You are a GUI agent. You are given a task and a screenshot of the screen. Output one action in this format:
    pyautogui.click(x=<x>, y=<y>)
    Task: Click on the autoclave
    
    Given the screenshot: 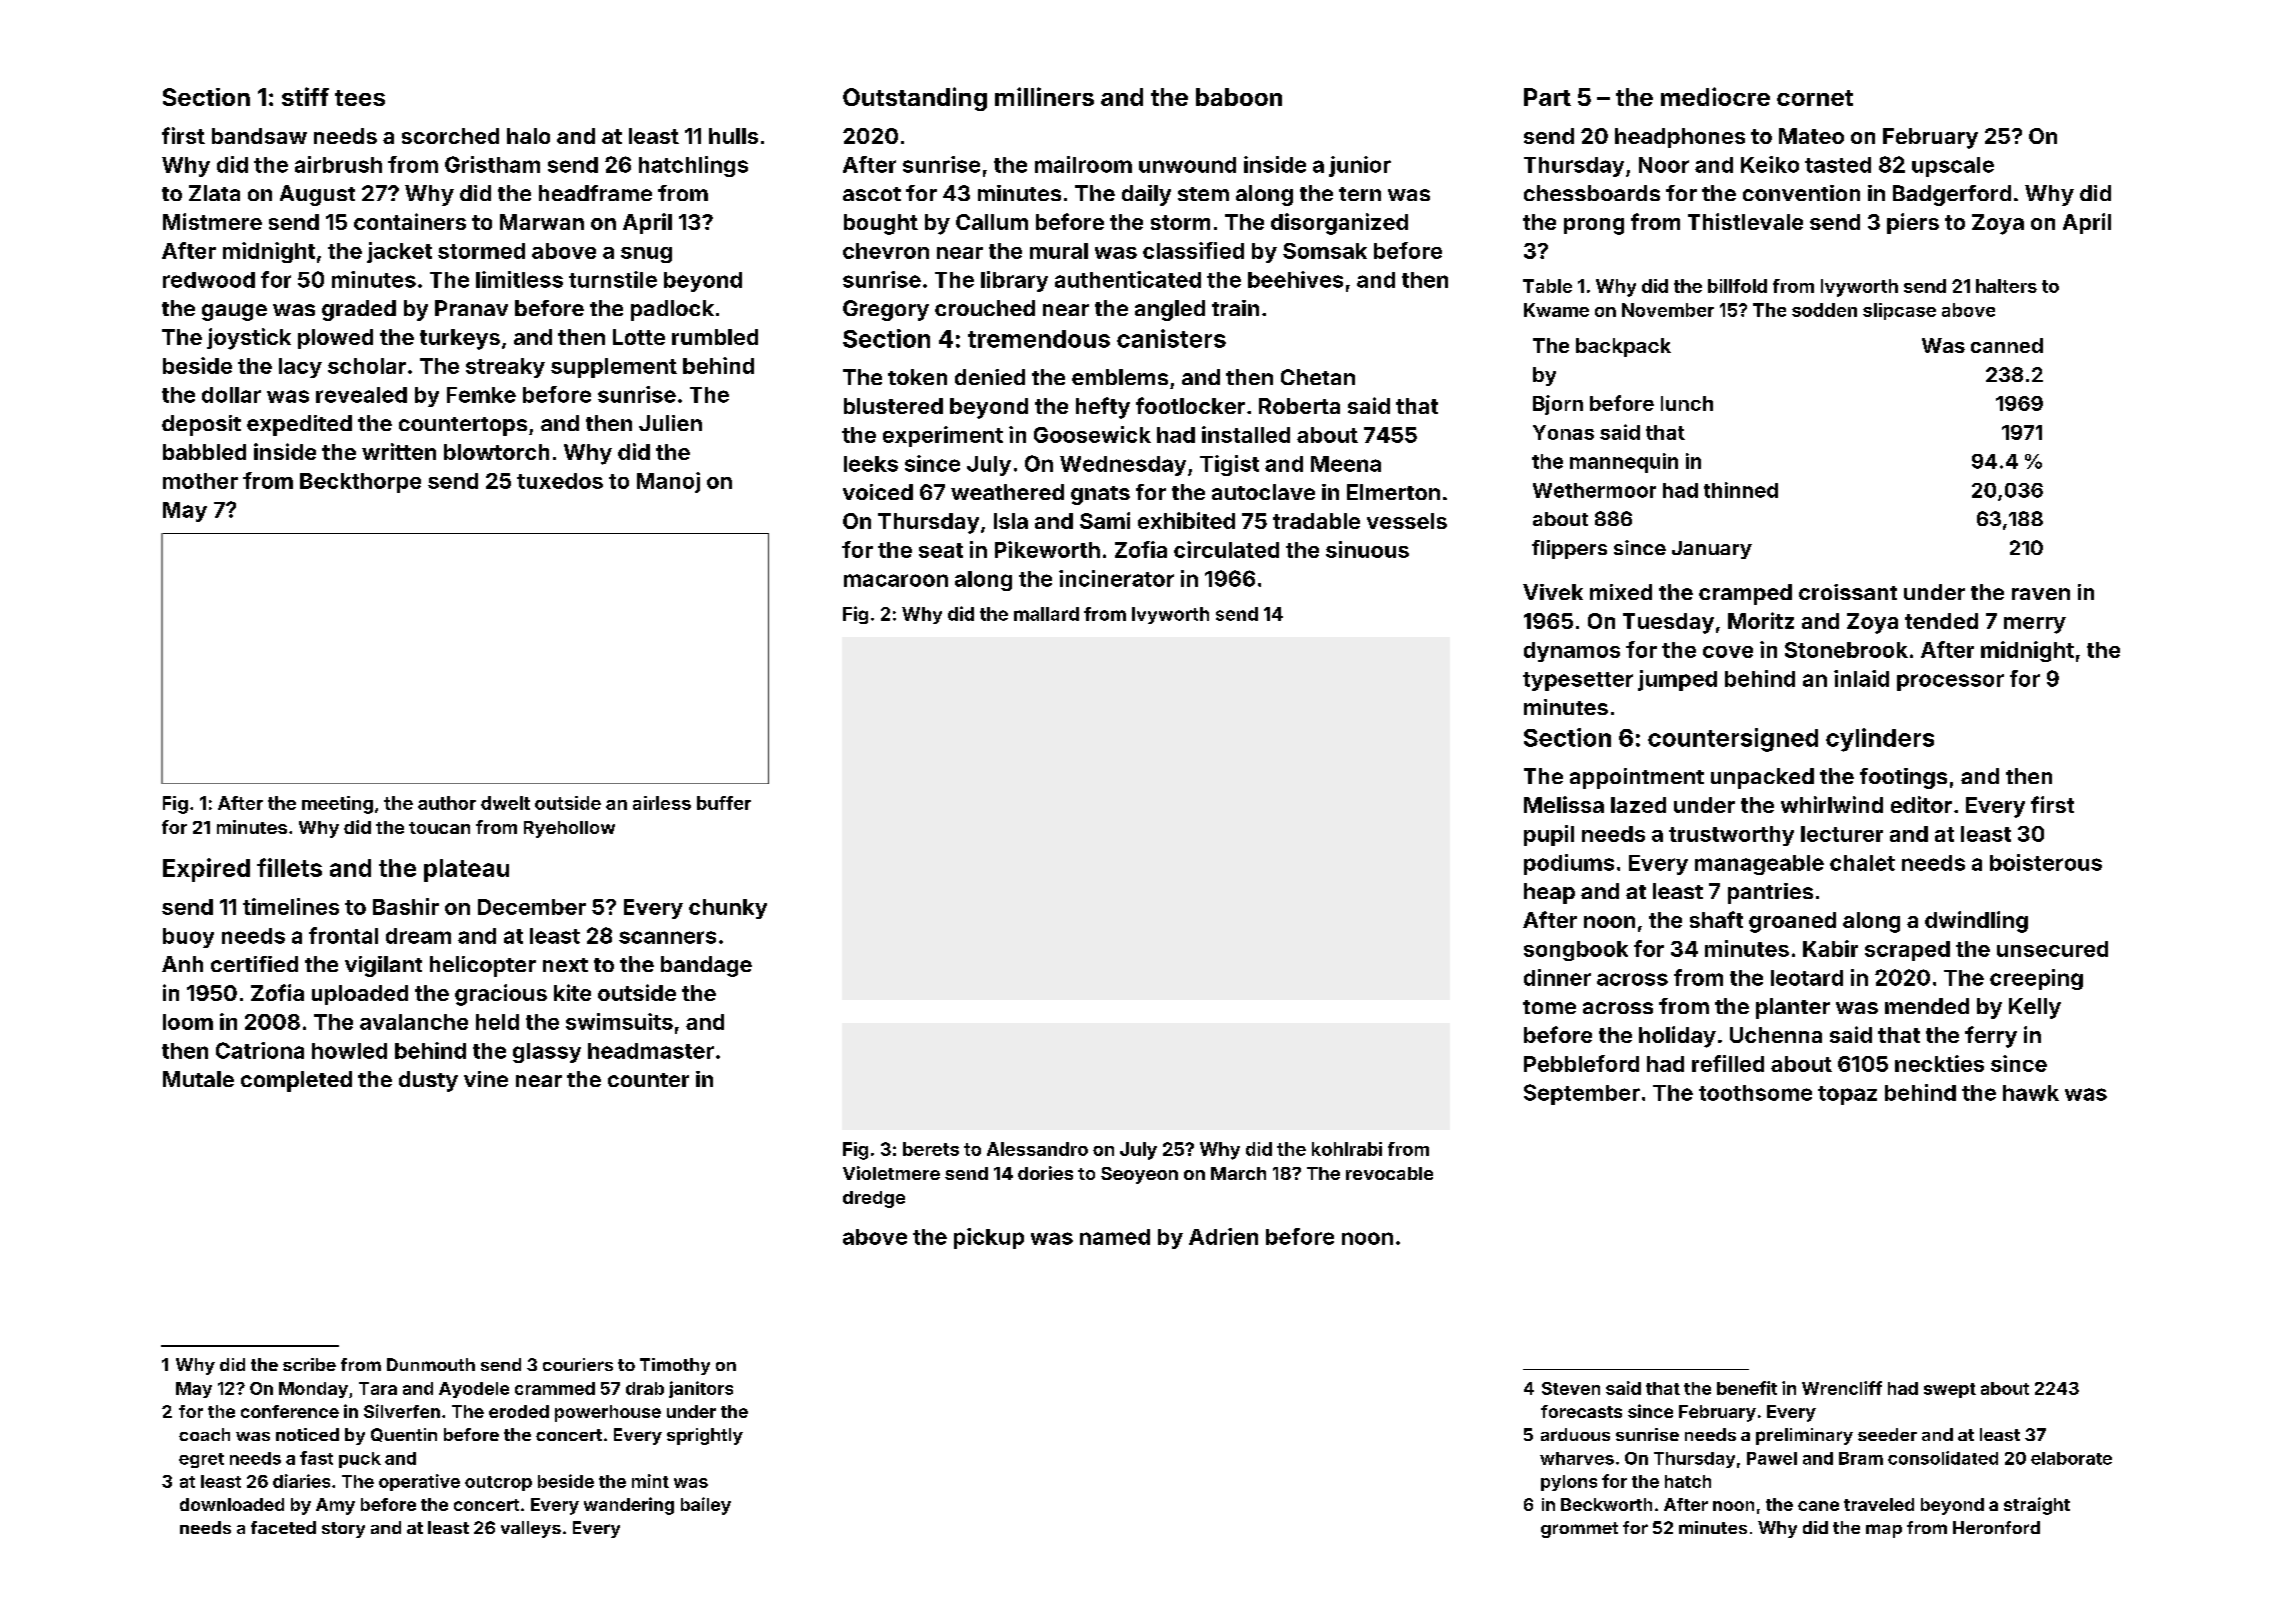 What is the action you would take?
    pyautogui.click(x=1263, y=492)
